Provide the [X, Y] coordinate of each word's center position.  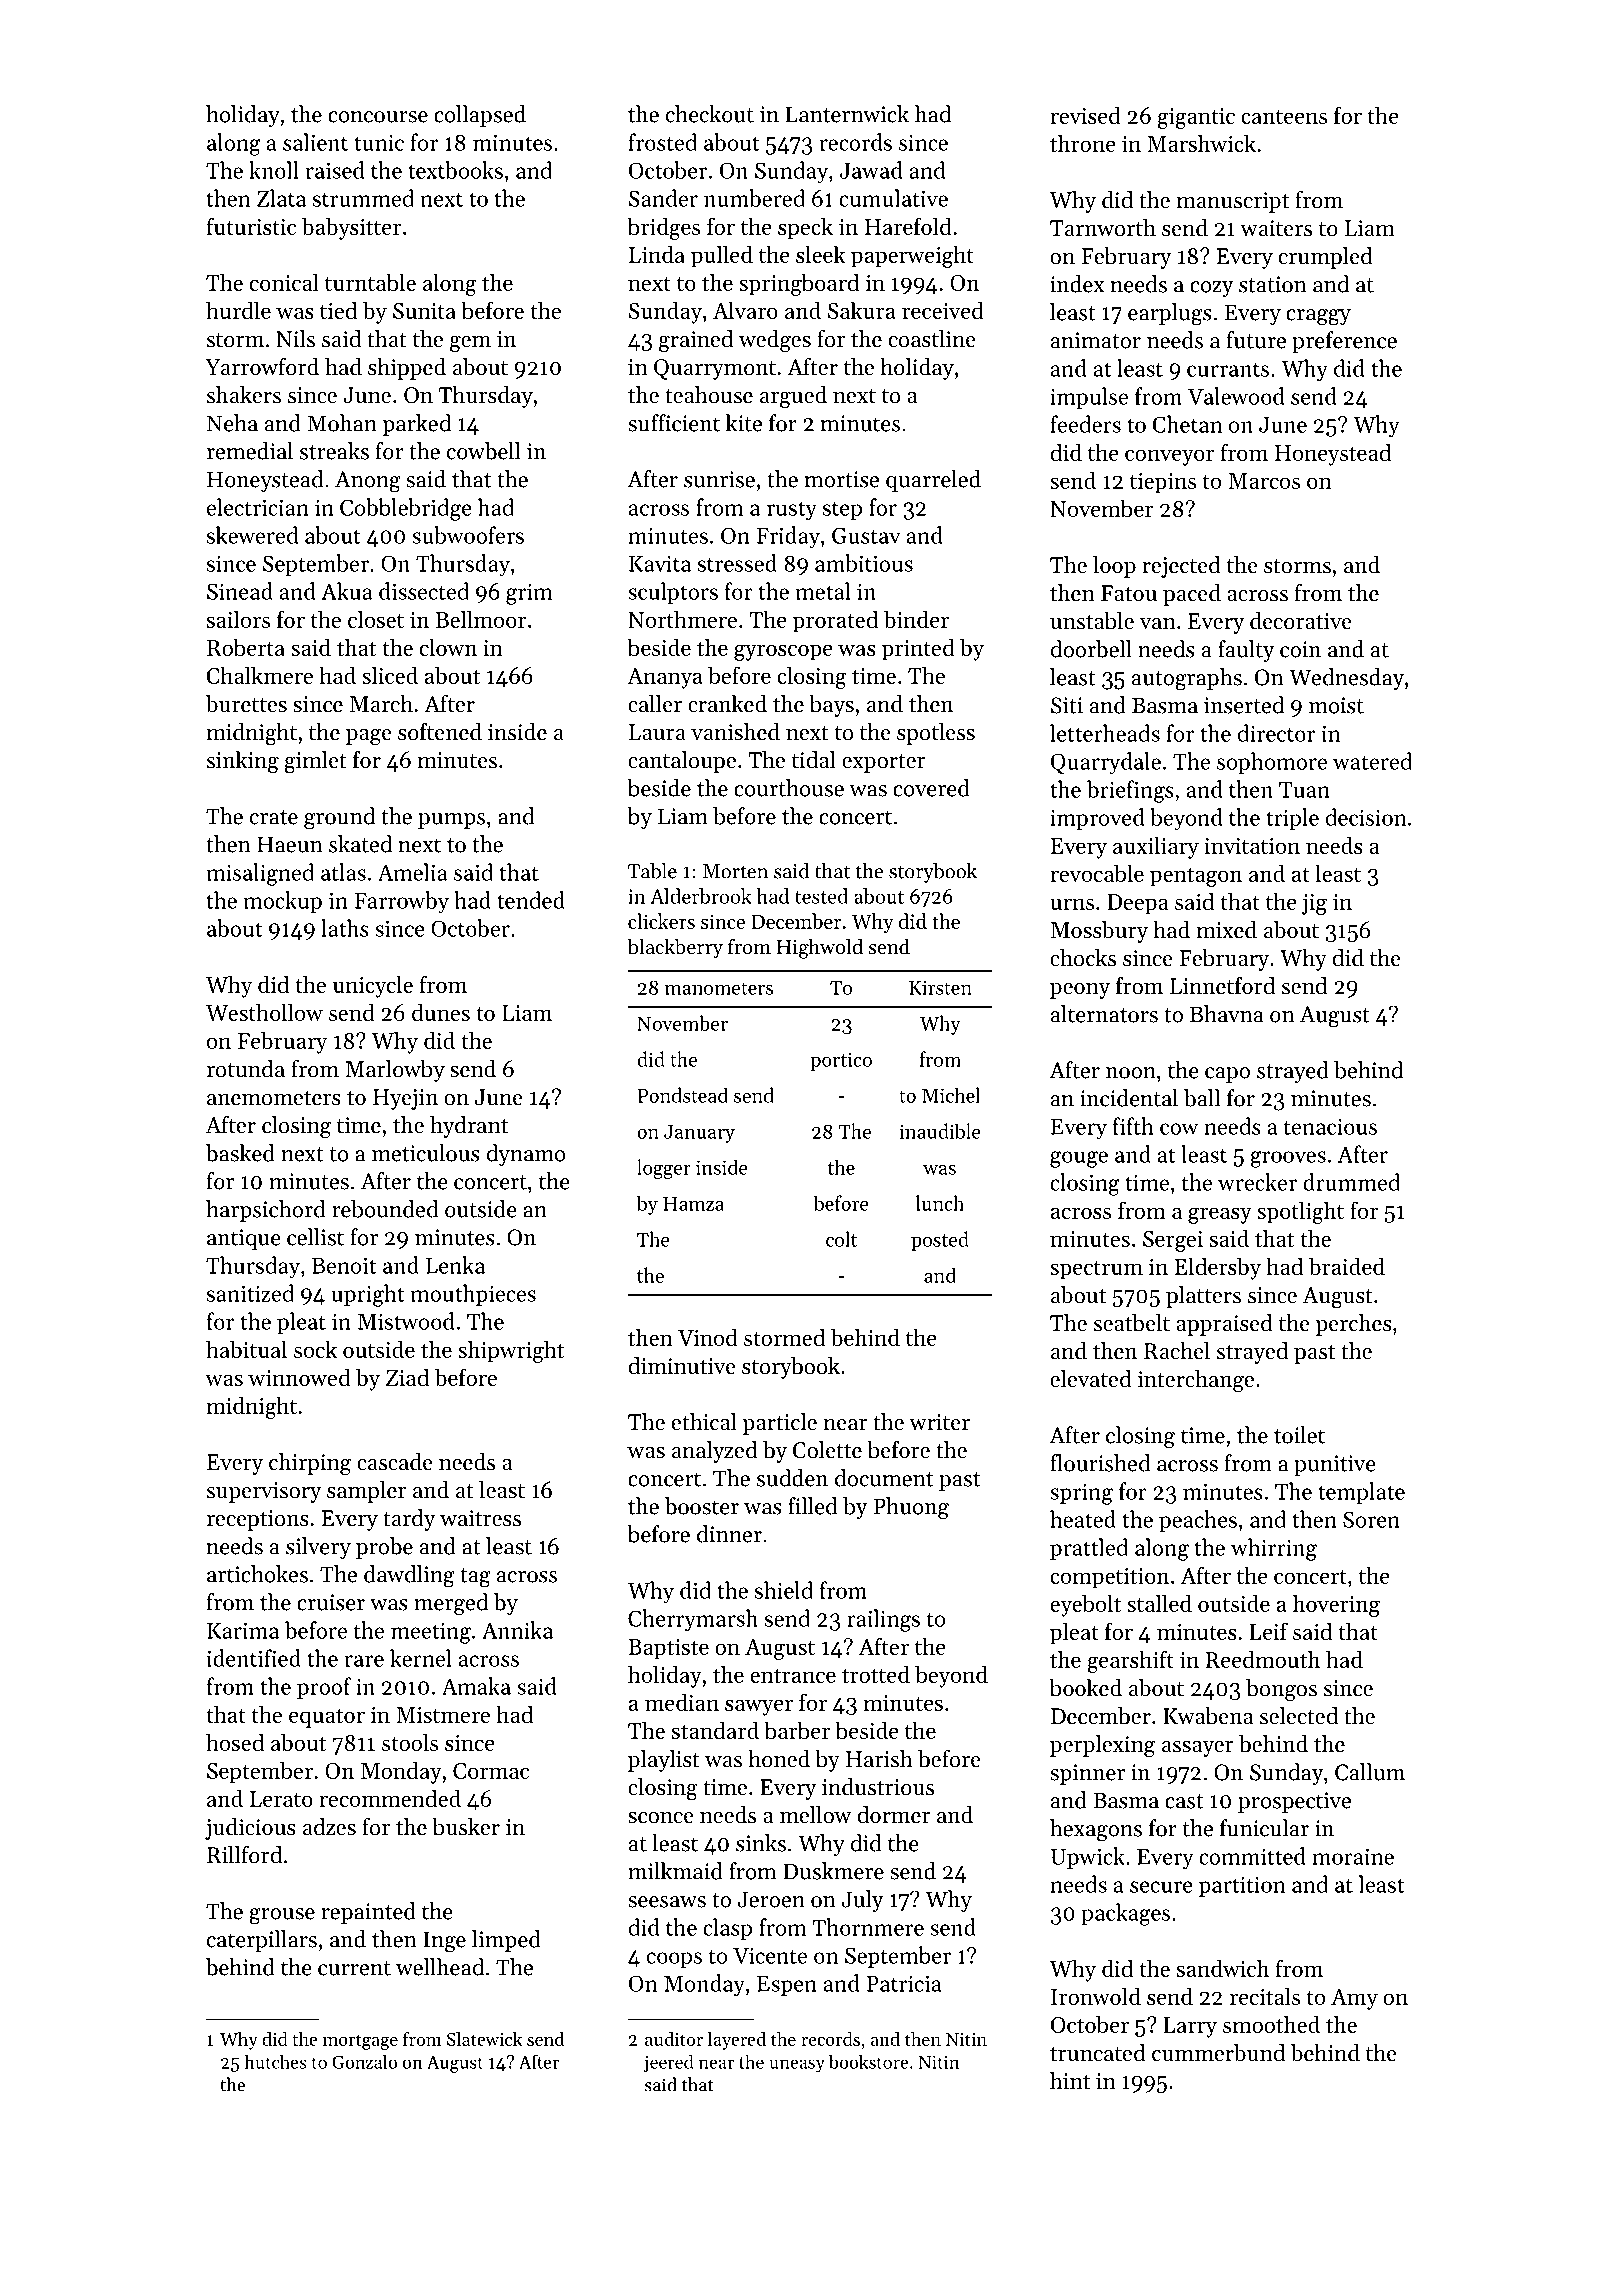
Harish [879, 1759]
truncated [1098, 2053]
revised [1085, 115]
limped [506, 1941]
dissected [424, 591]
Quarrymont [715, 369]
